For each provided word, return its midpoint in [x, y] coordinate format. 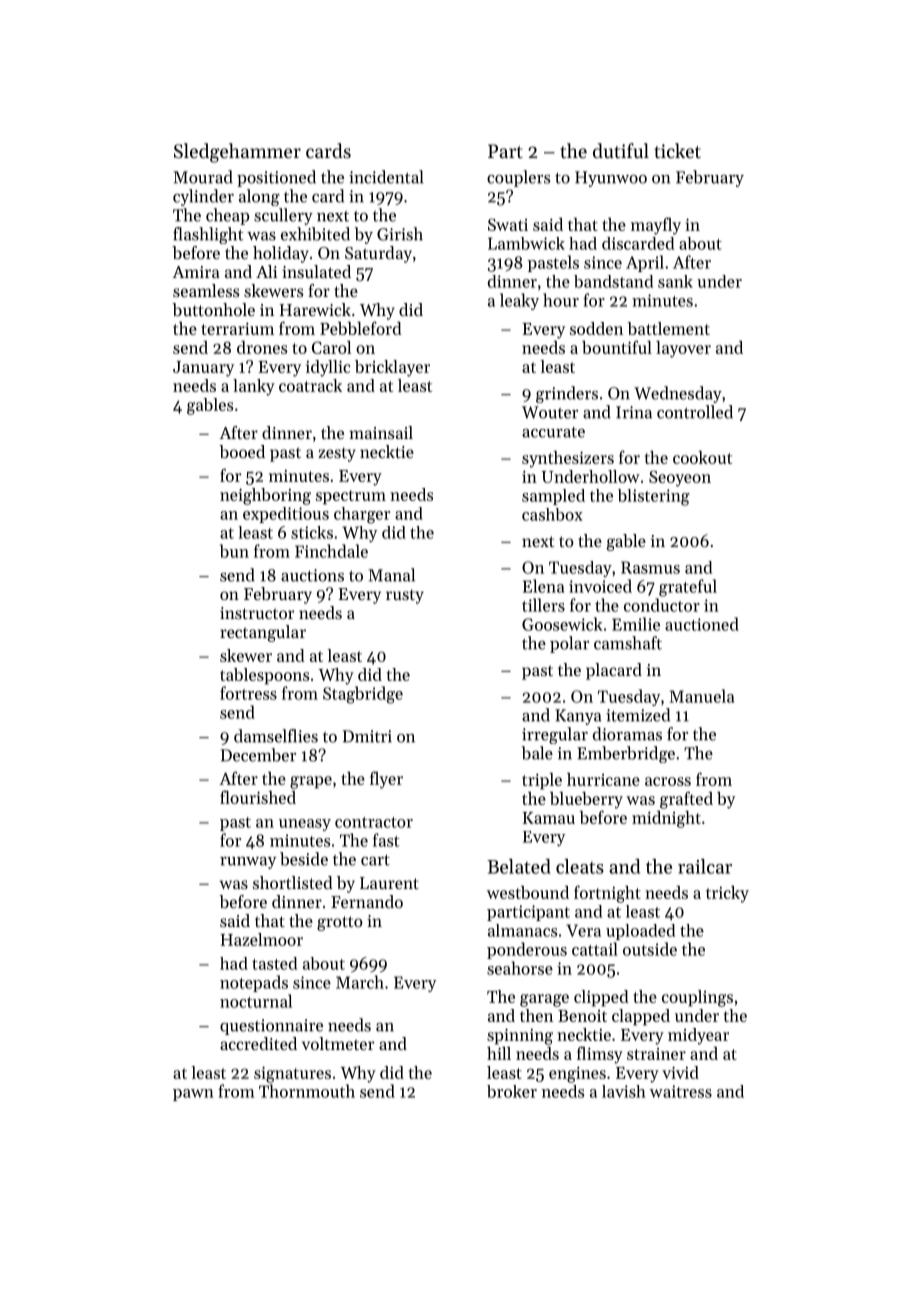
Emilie [636, 624]
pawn [193, 1095]
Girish [400, 234]
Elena [543, 586]
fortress [248, 693]
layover [683, 349]
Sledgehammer [237, 153]
